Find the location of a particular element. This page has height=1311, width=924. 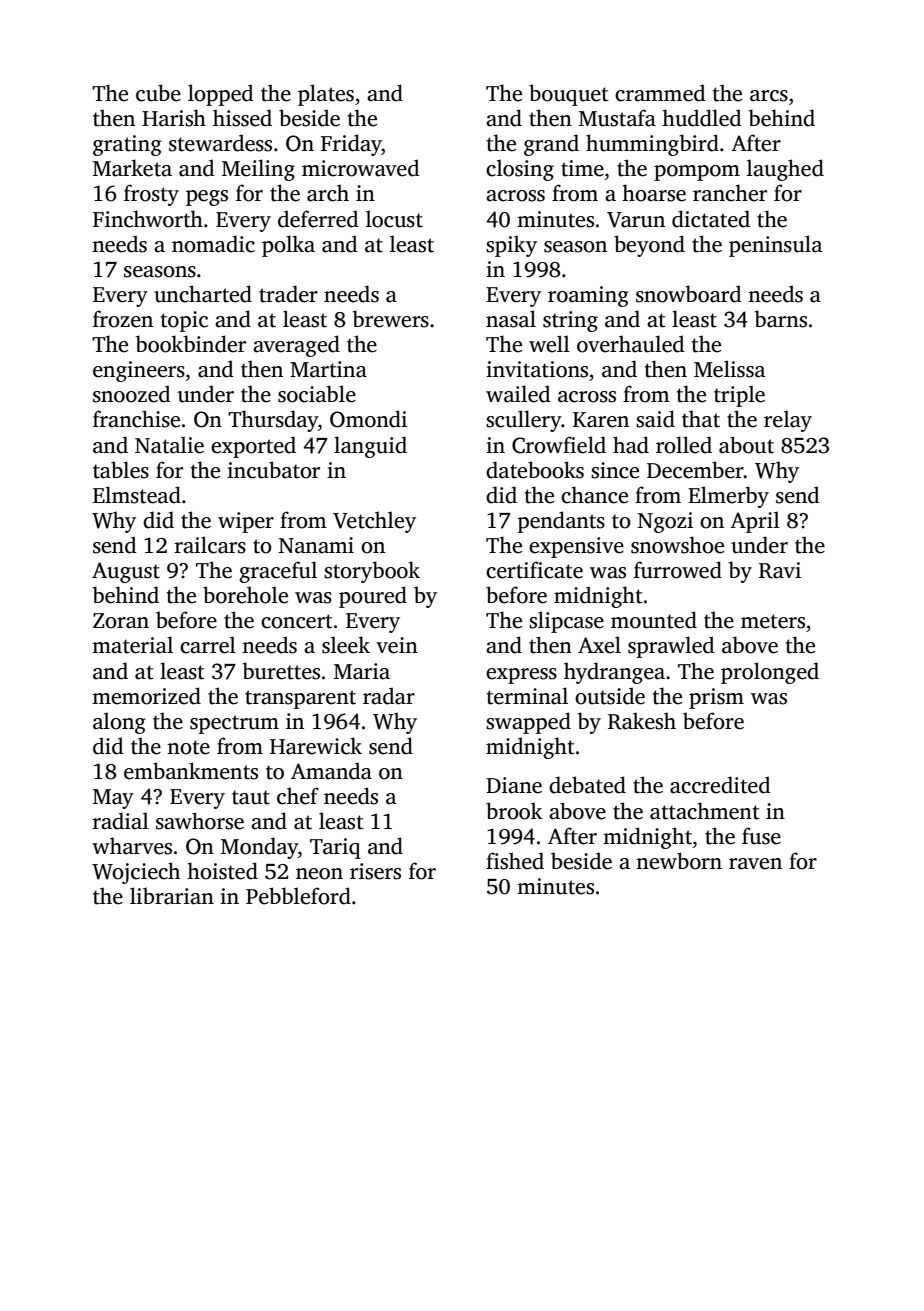

hoarse is located at coordinates (654, 193).
